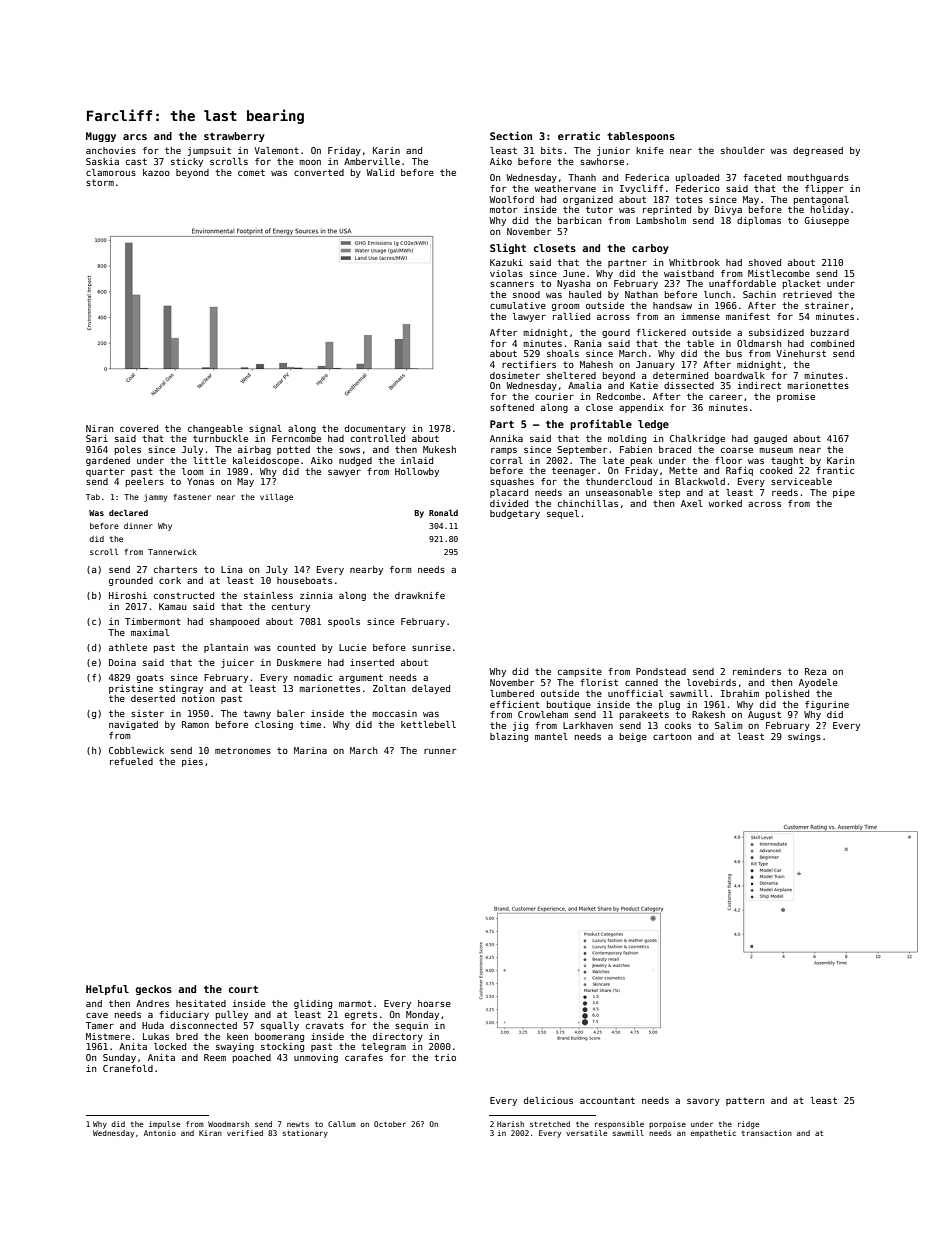  I want to click on worked, so click(725, 503).
